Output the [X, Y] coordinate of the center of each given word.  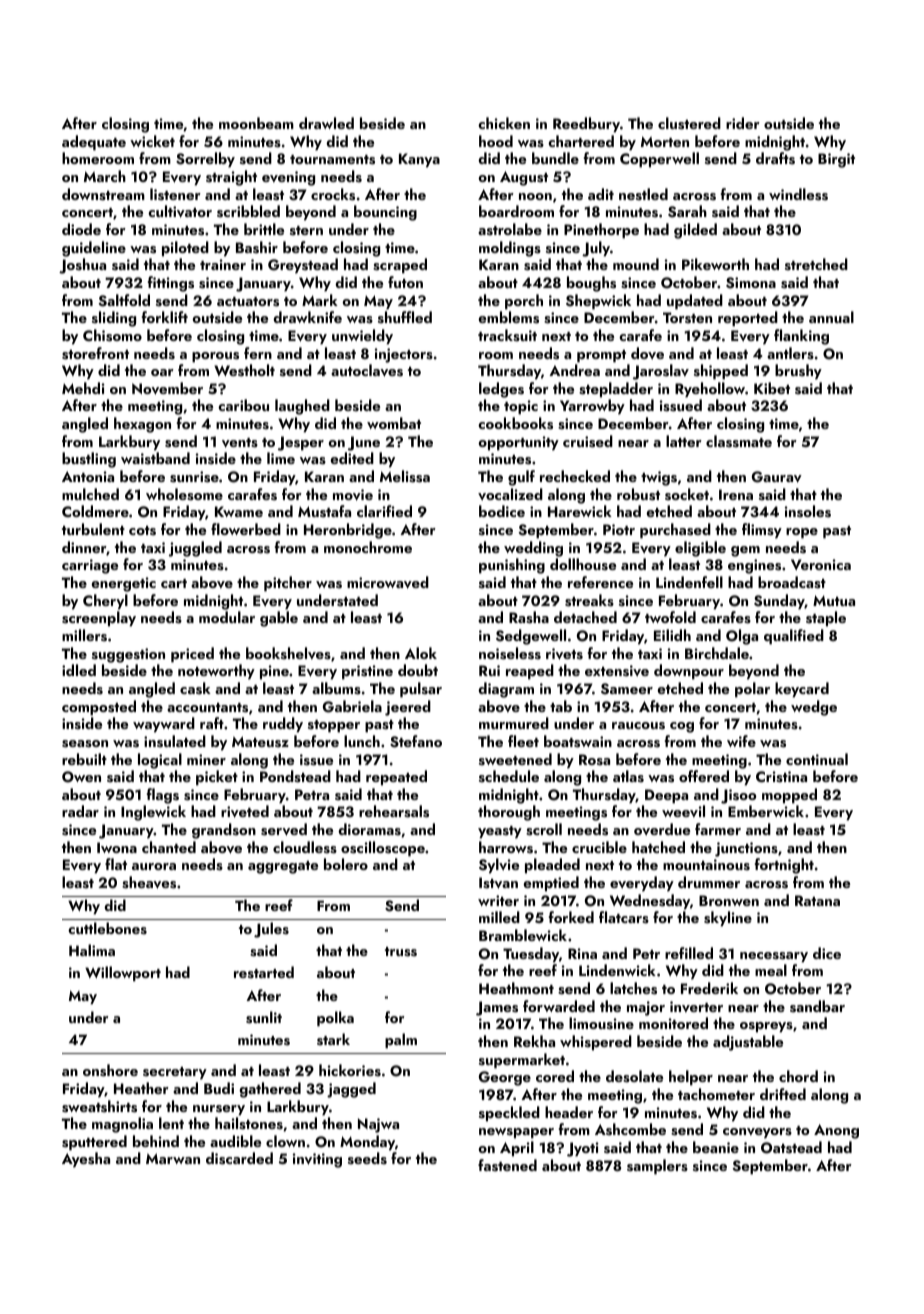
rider [743, 123]
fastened [507, 1165]
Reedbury [586, 125]
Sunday [779, 602]
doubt [418, 670]
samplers [657, 1167]
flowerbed [246, 529]
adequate [94, 143]
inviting [317, 1160]
